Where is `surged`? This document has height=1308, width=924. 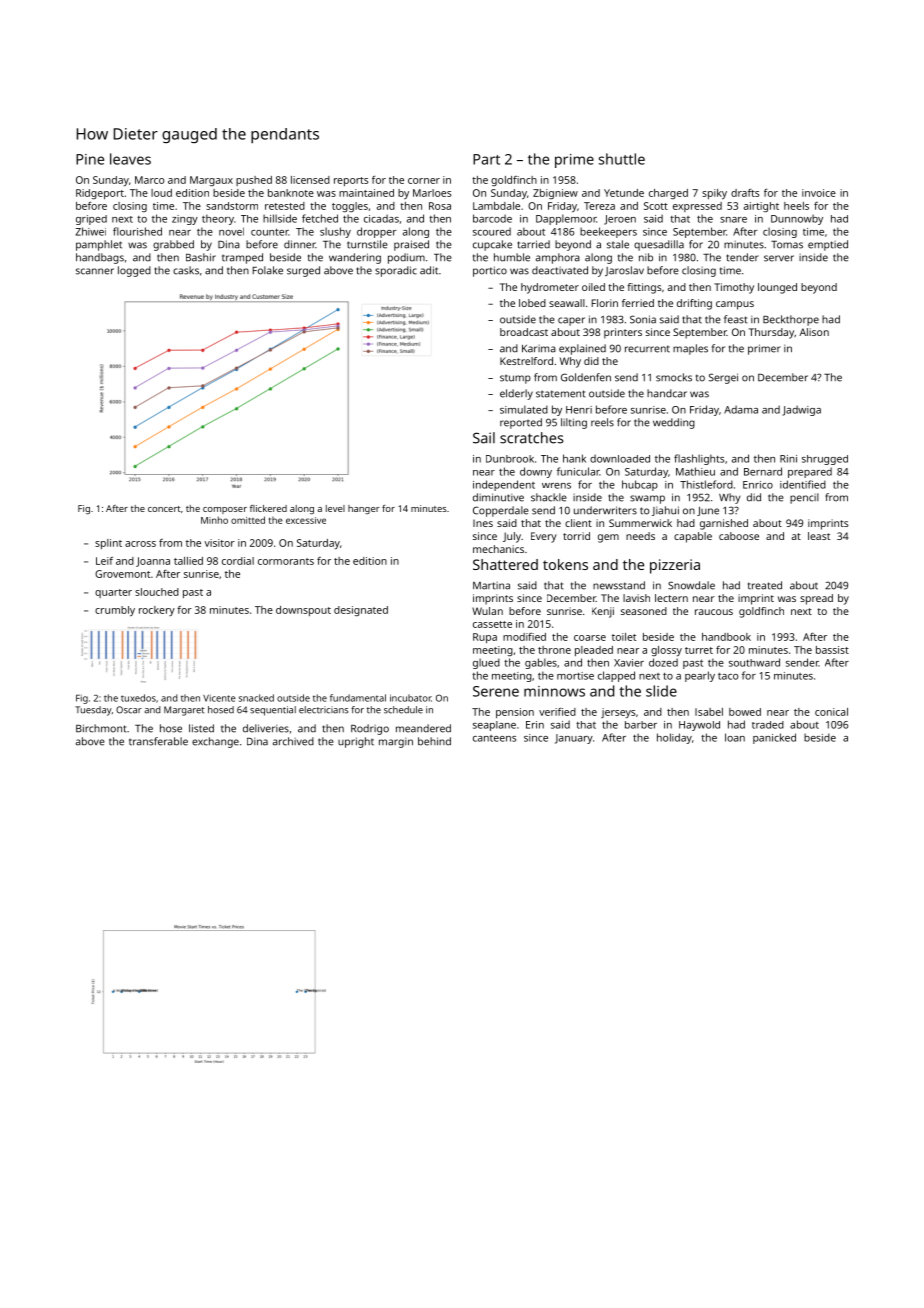 surged is located at coordinates (303, 271).
